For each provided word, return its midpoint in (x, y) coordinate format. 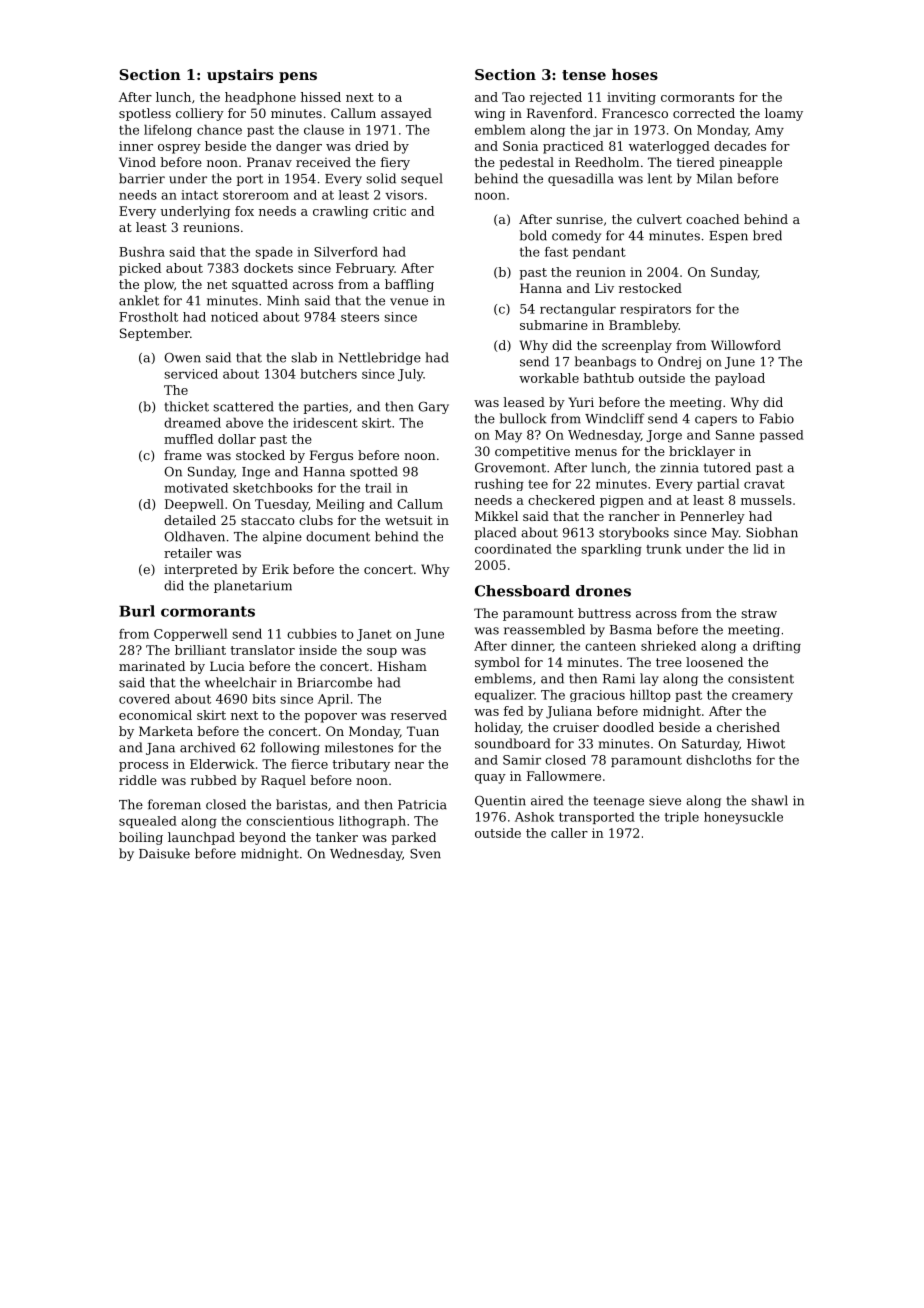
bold (533, 235)
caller (569, 833)
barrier (142, 178)
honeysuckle (743, 818)
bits (264, 699)
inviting (631, 98)
